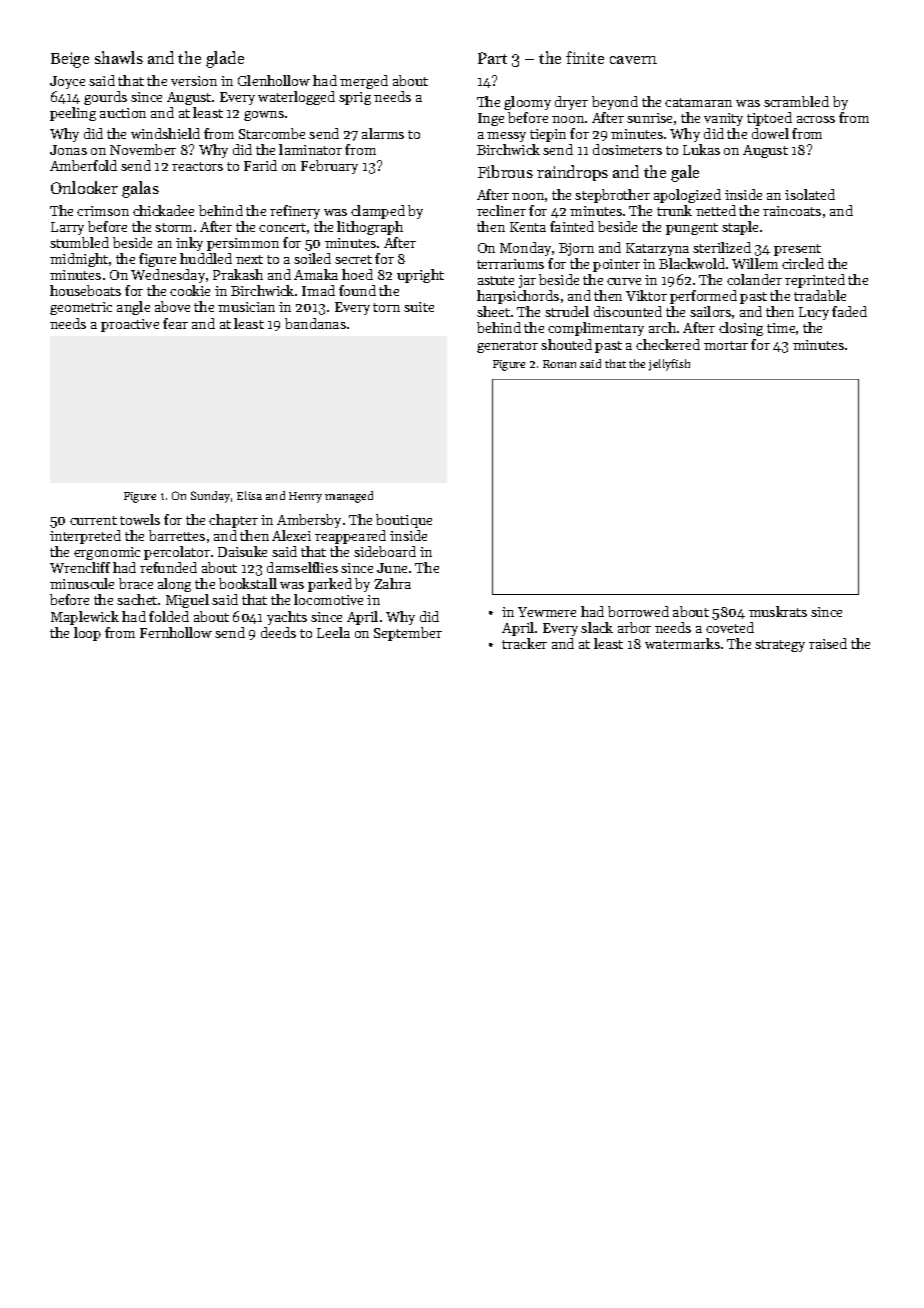  What do you see at coordinates (492, 58) in the screenshot?
I see `Part` at bounding box center [492, 58].
